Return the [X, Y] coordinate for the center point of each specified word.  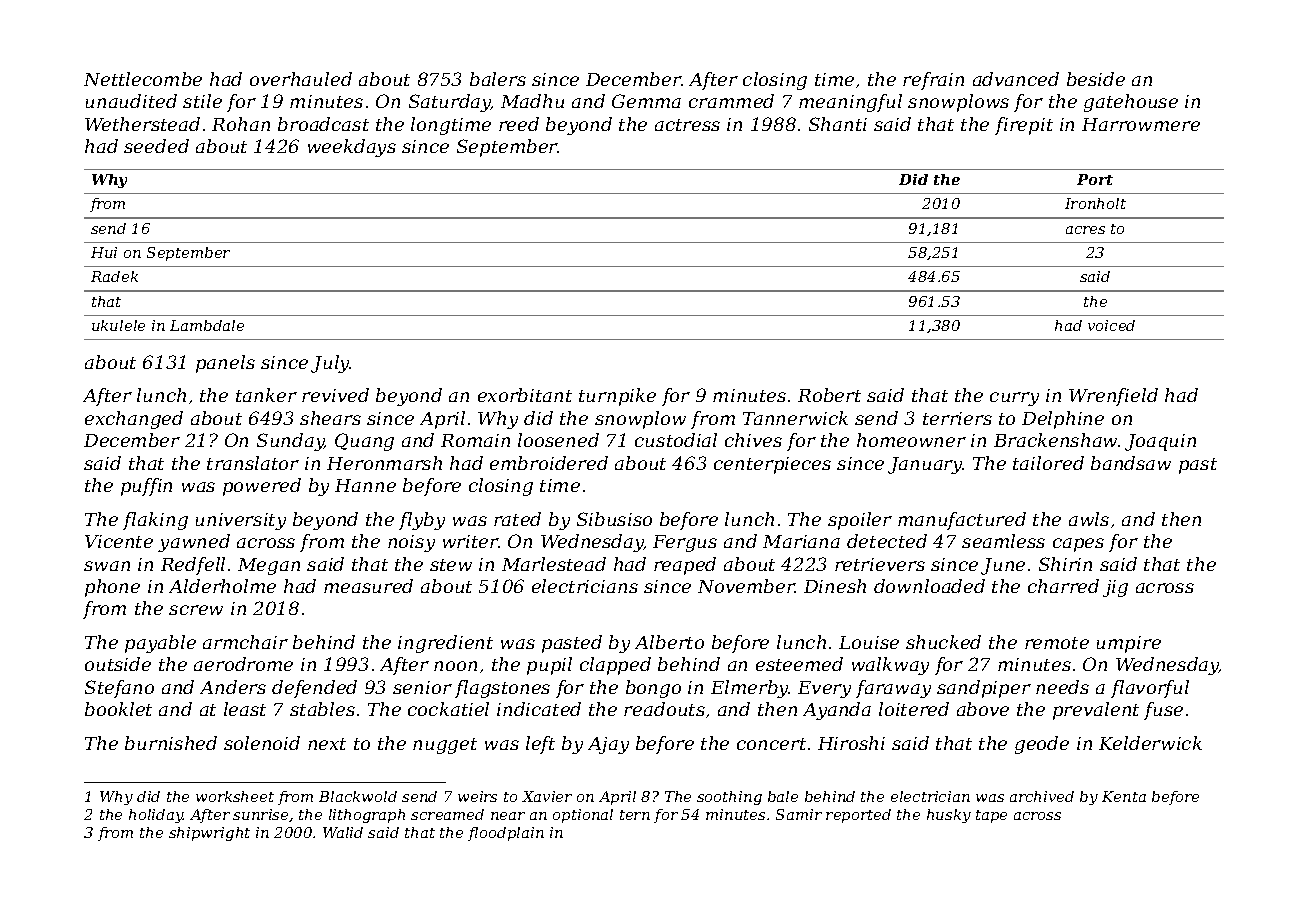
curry [1014, 399]
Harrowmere [1141, 124]
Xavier [547, 796]
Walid [343, 832]
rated [517, 519]
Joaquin [1160, 442]
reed [519, 124]
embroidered [549, 463]
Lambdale [207, 325]
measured [368, 586]
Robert [829, 395]
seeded [156, 146]
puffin [146, 487]
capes [1078, 545]
